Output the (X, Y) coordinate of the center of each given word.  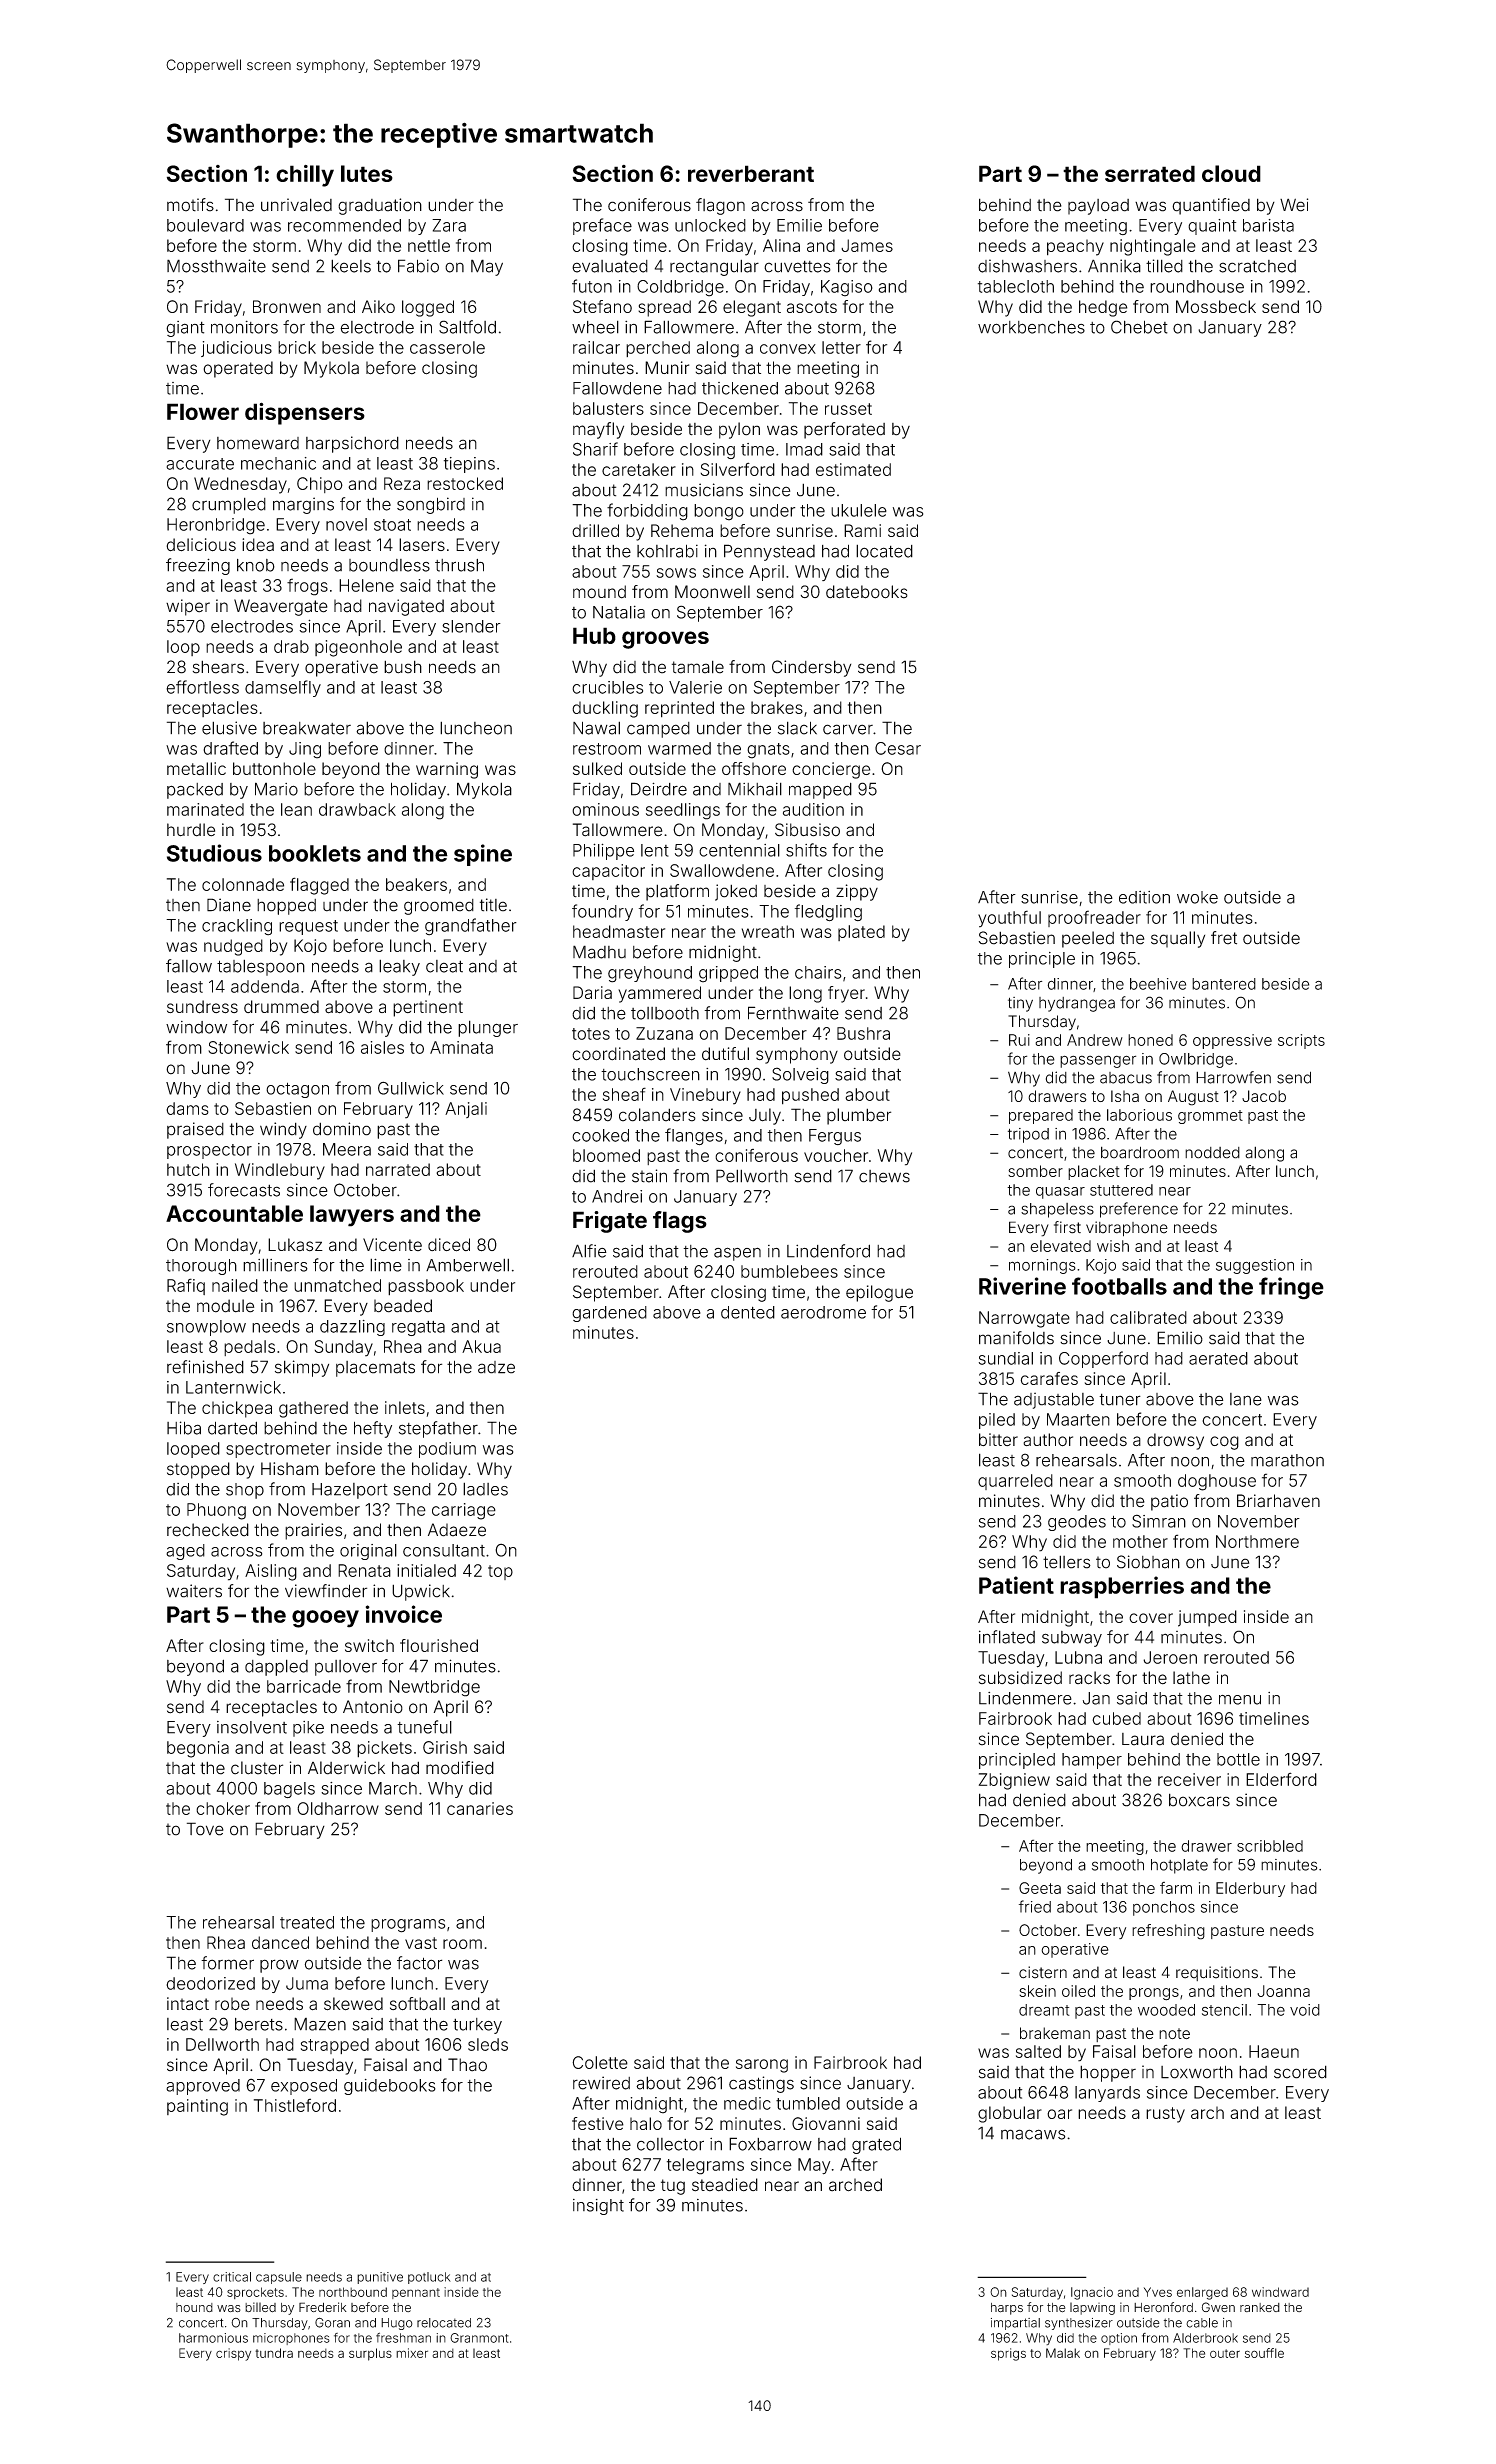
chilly (305, 176)
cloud (1231, 173)
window (196, 1027)
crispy (233, 2354)
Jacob (1264, 1096)
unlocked (710, 225)
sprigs (1008, 2354)
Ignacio (1092, 2293)
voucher (836, 1155)
